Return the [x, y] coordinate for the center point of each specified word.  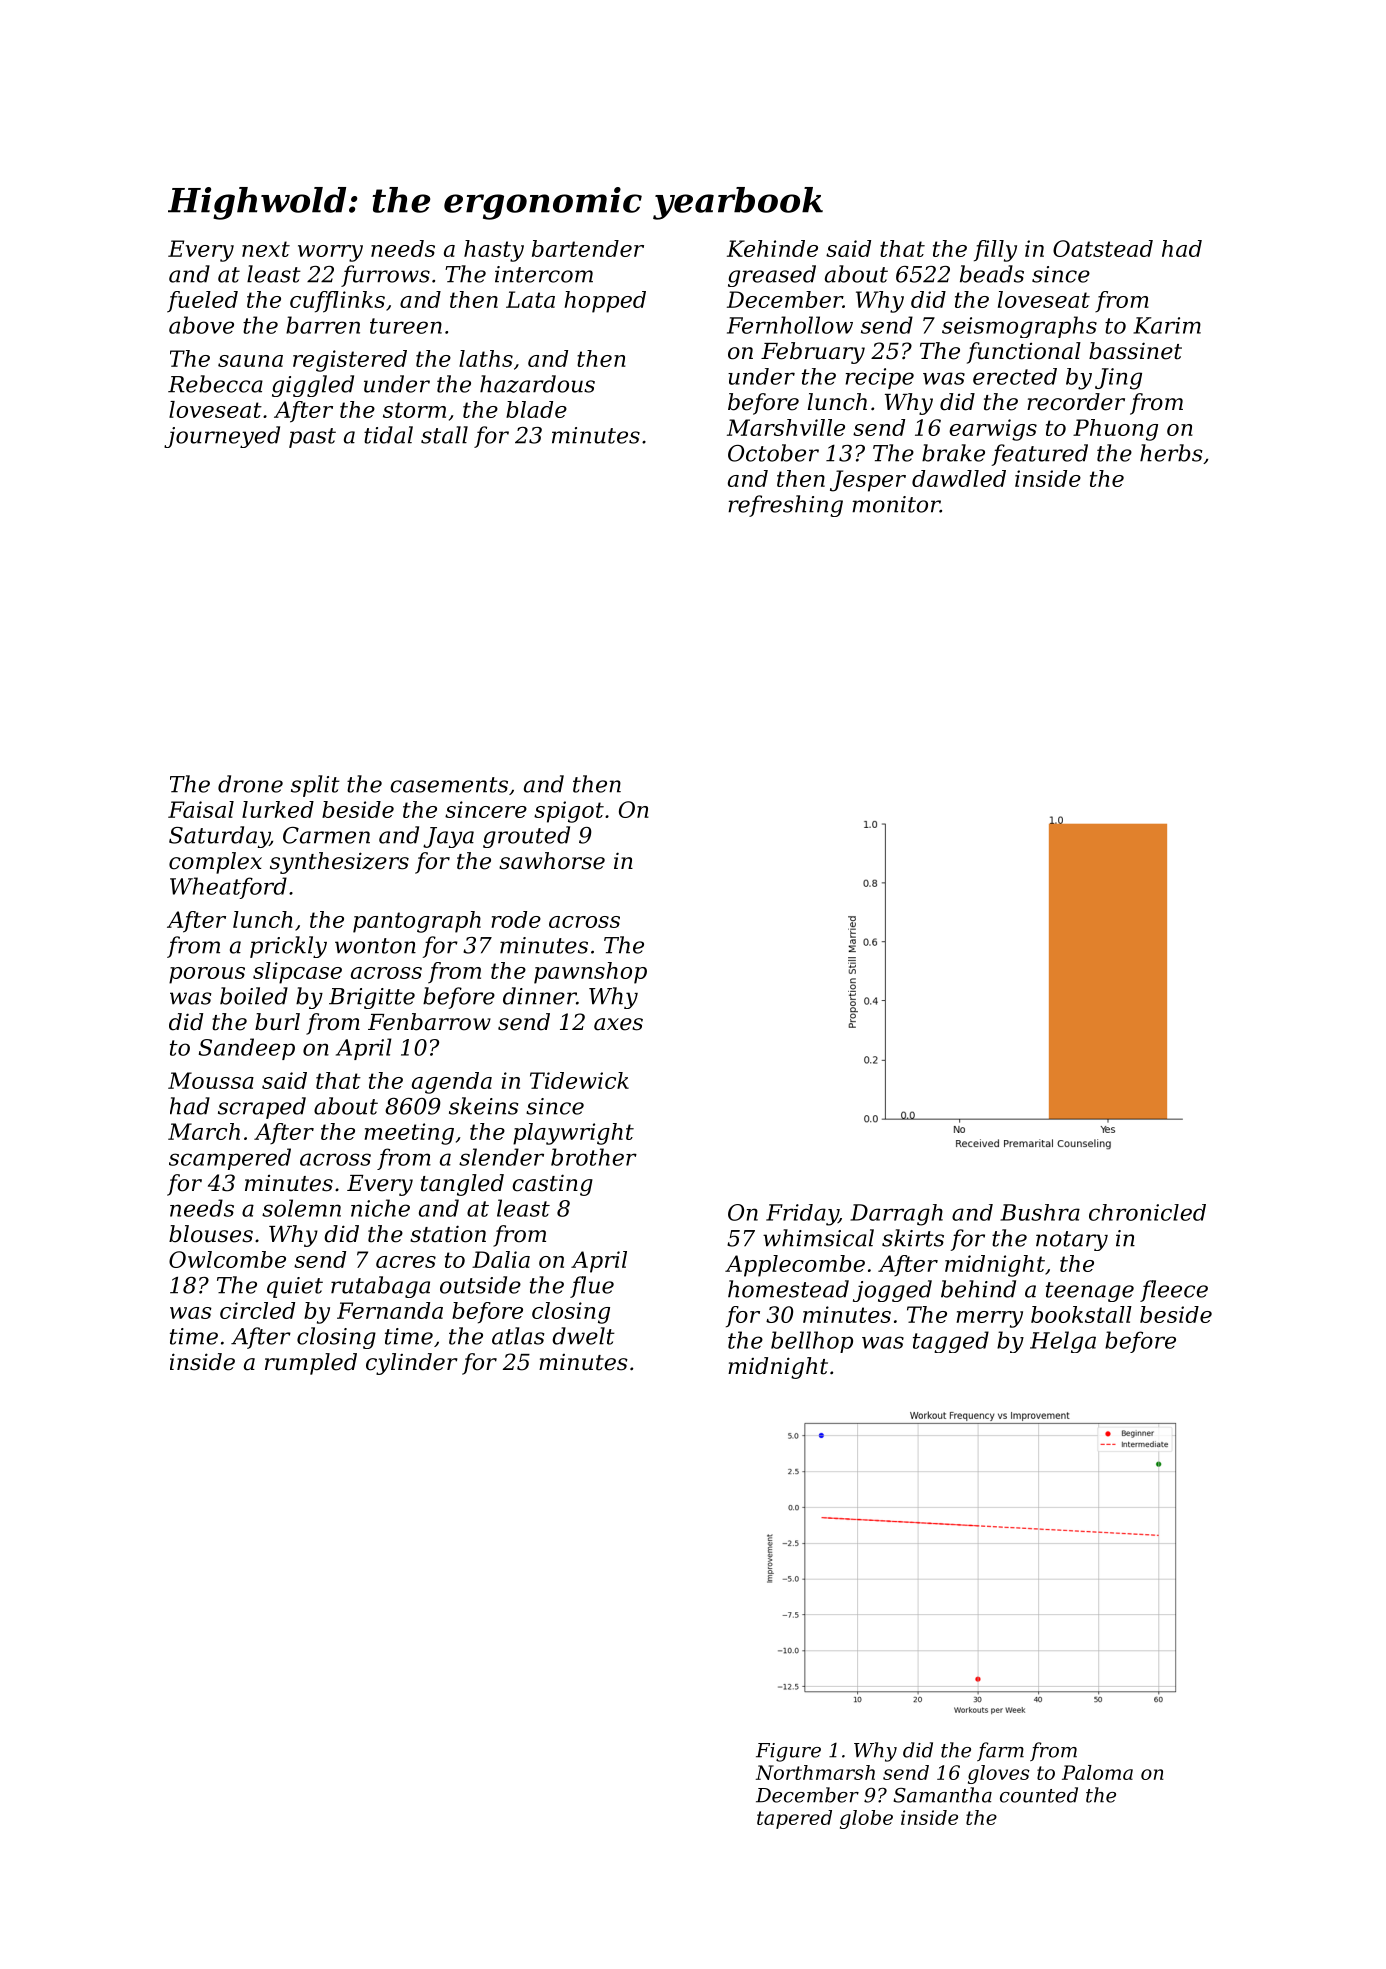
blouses [211, 1234]
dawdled [959, 478]
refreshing [785, 506]
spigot [569, 812]
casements [449, 785]
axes [618, 1024]
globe [866, 1819]
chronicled [1147, 1212]
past [312, 438]
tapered [794, 1819]
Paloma [1097, 1772]
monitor [896, 504]
